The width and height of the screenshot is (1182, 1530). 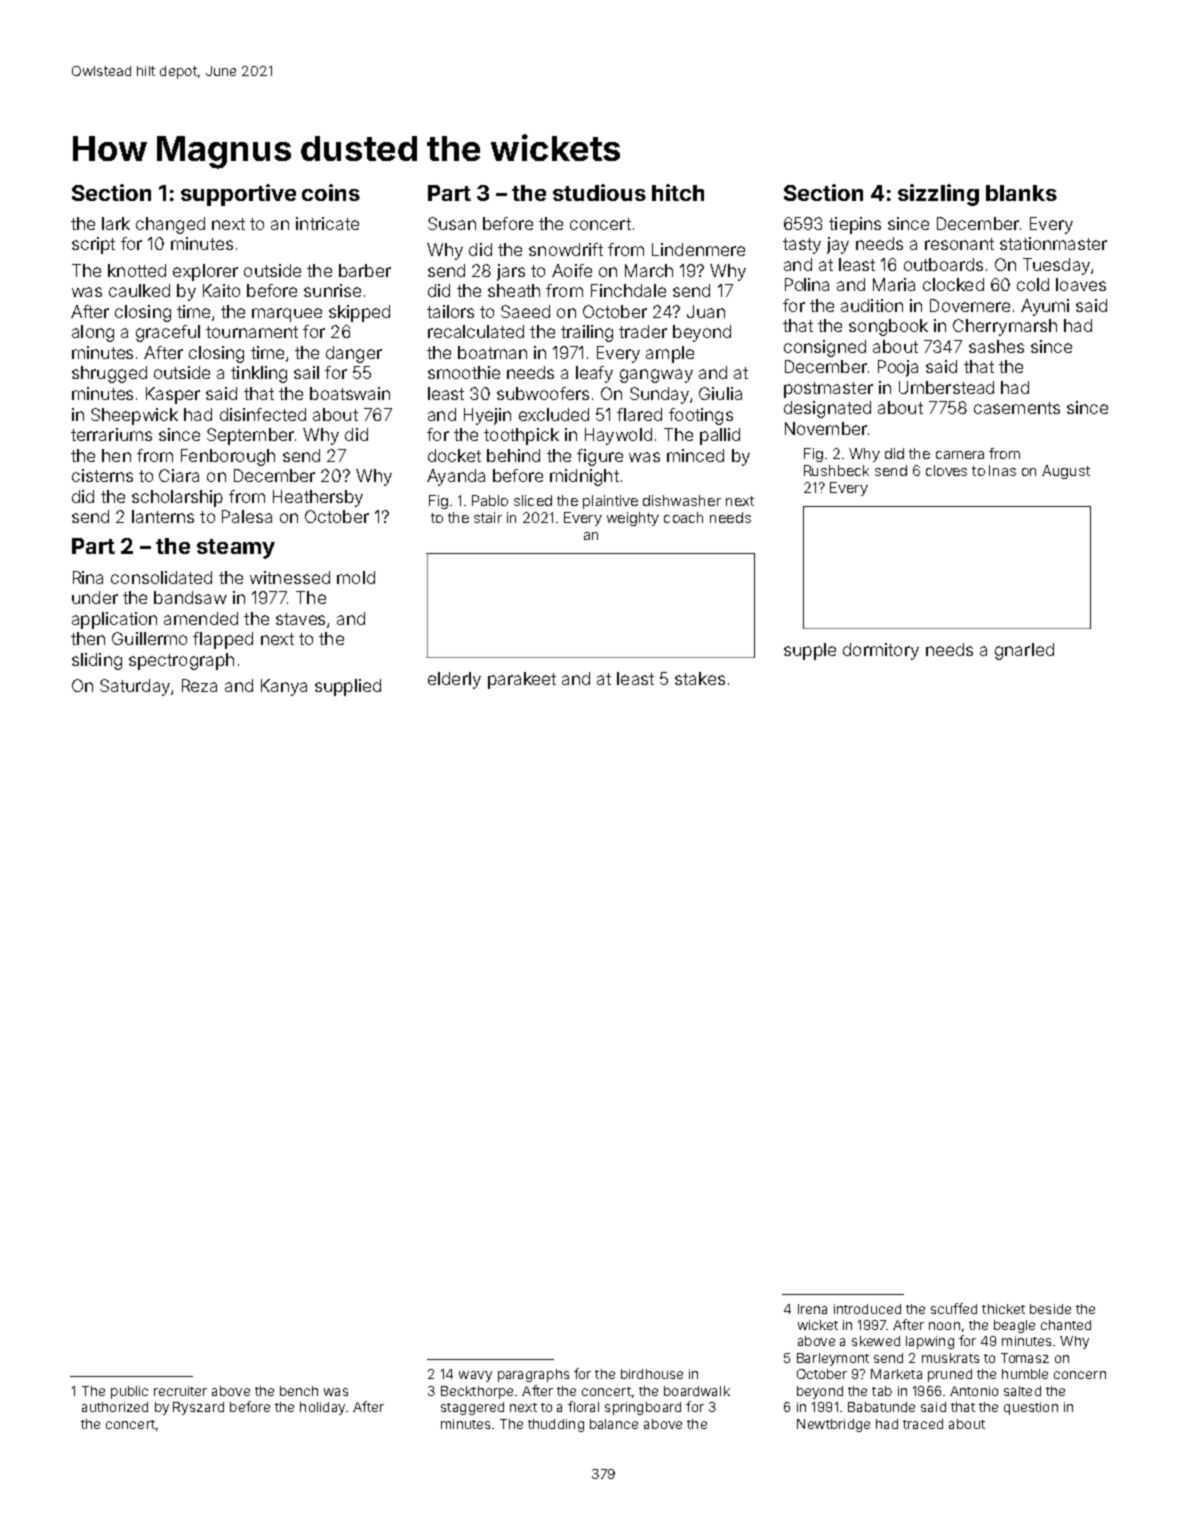 I want to click on Lindenmere, so click(x=698, y=249).
